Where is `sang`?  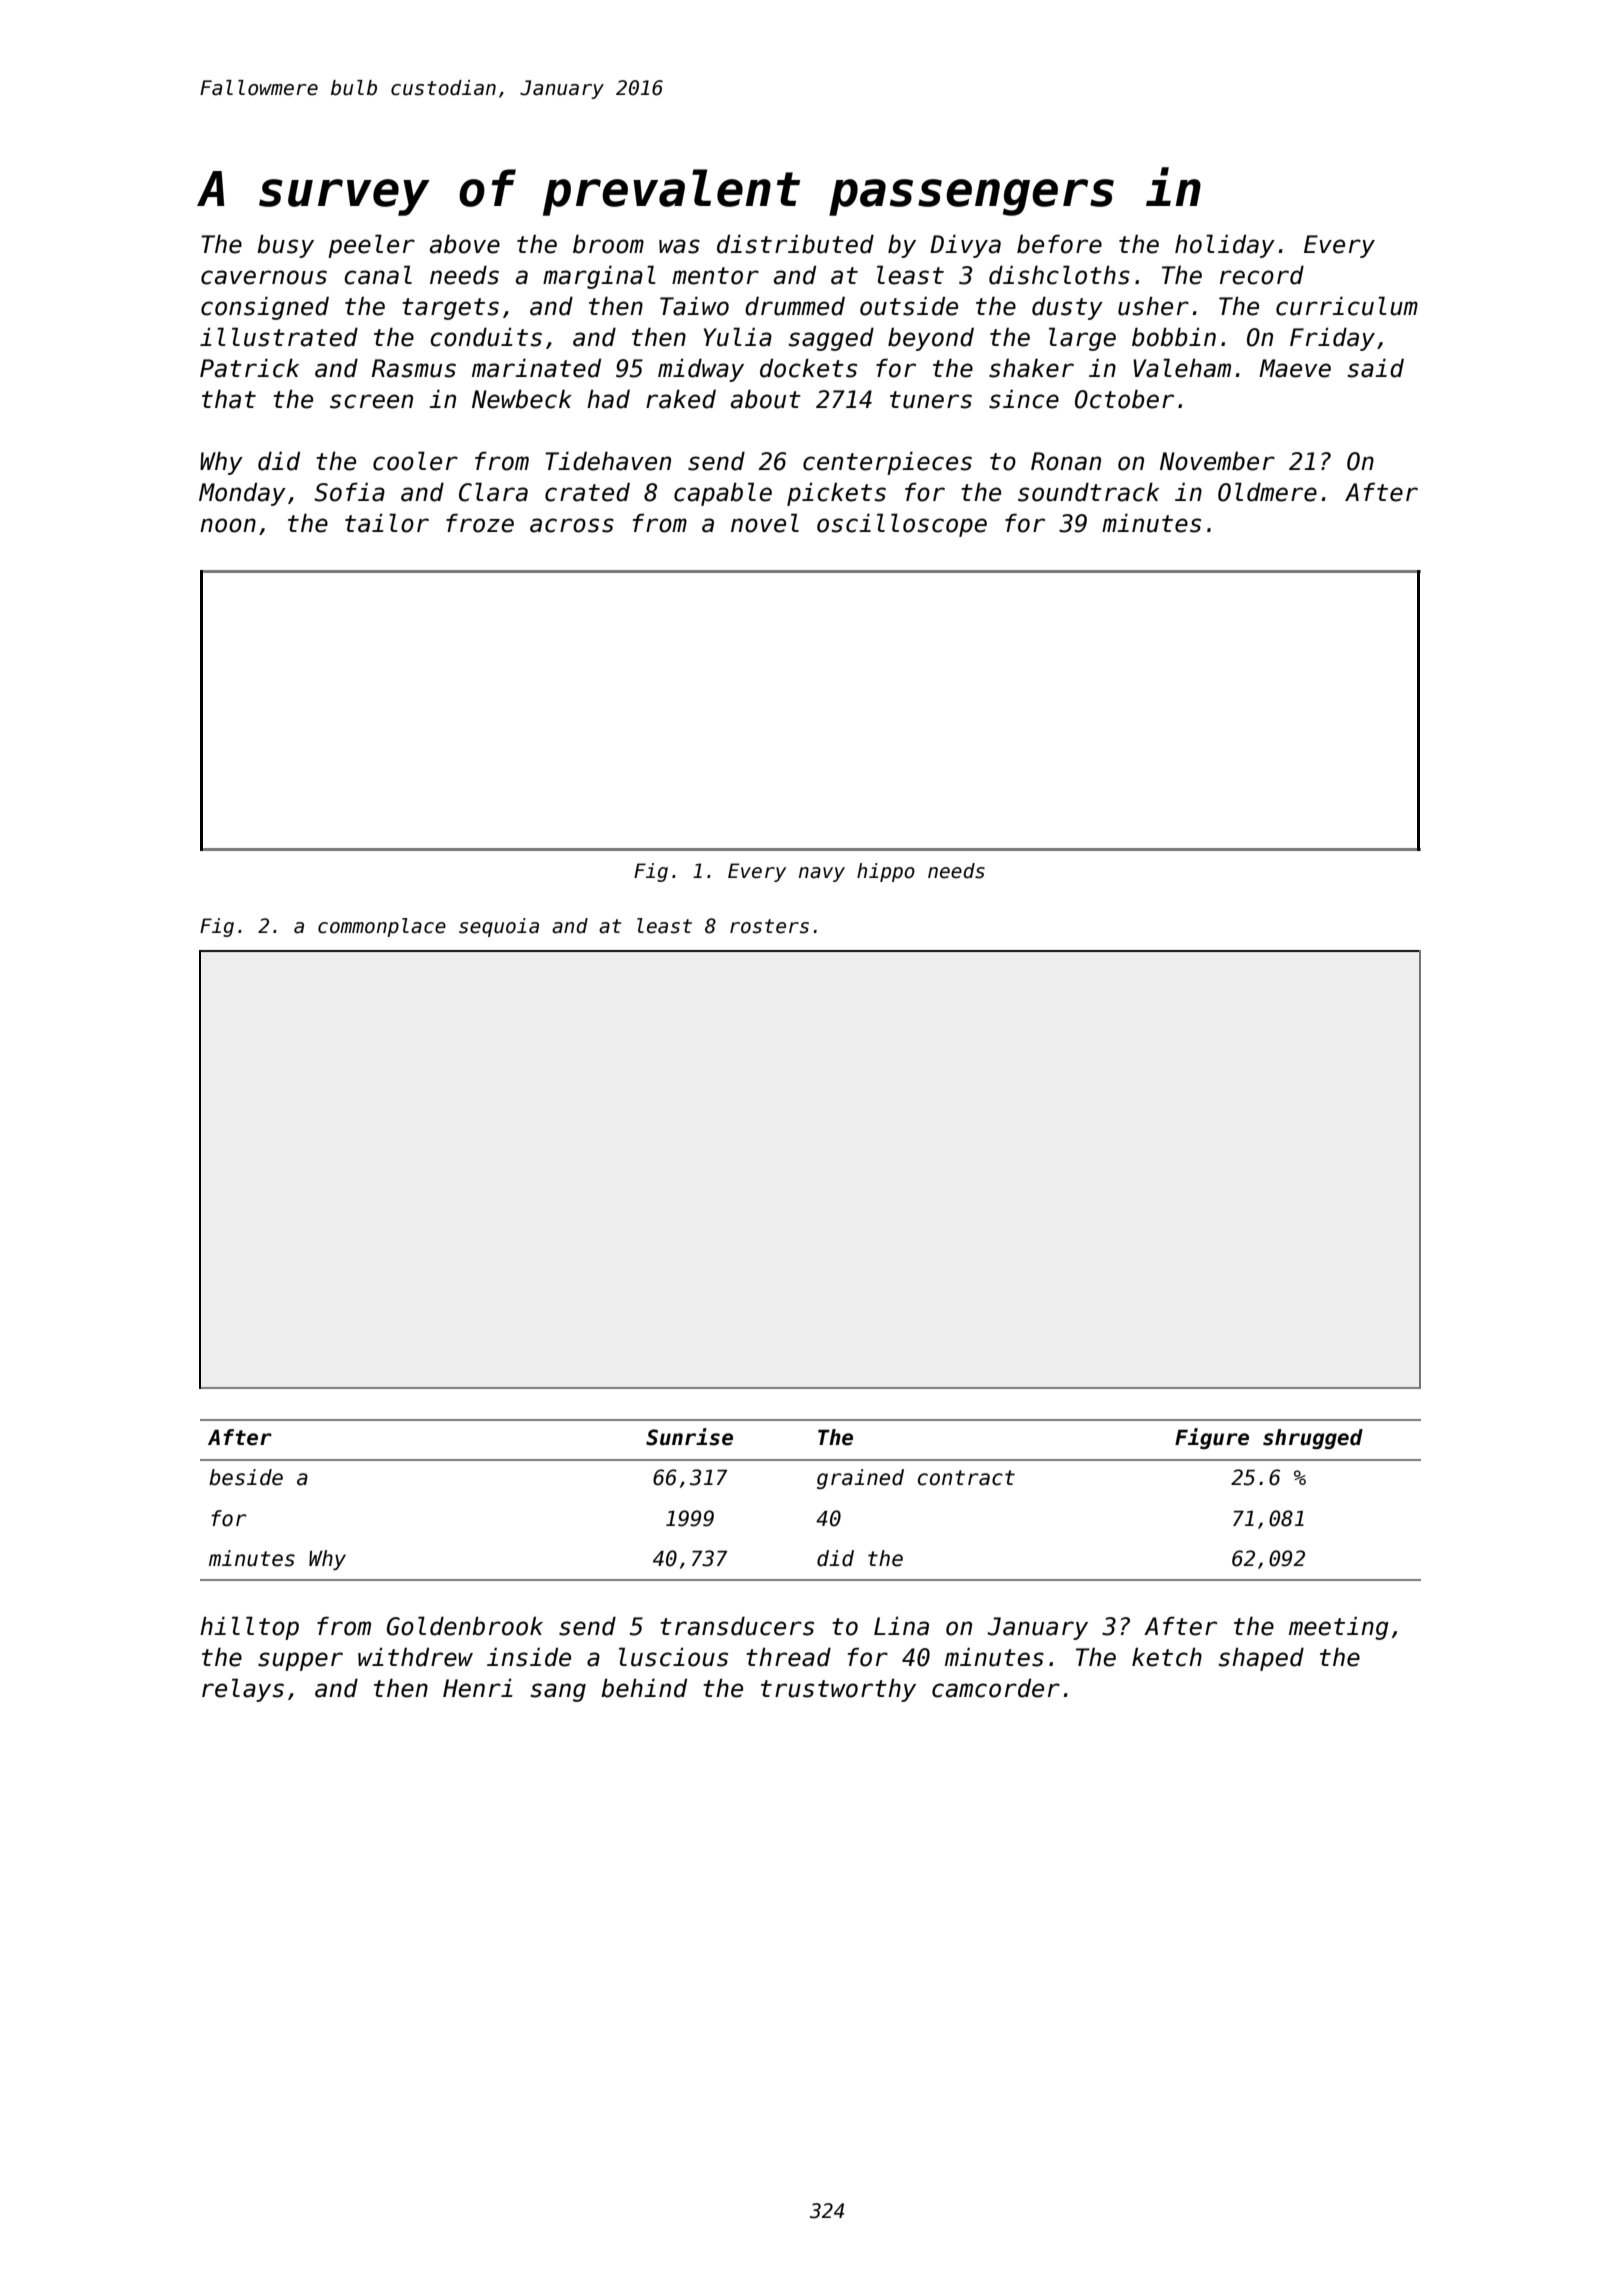 sang is located at coordinates (558, 1692).
